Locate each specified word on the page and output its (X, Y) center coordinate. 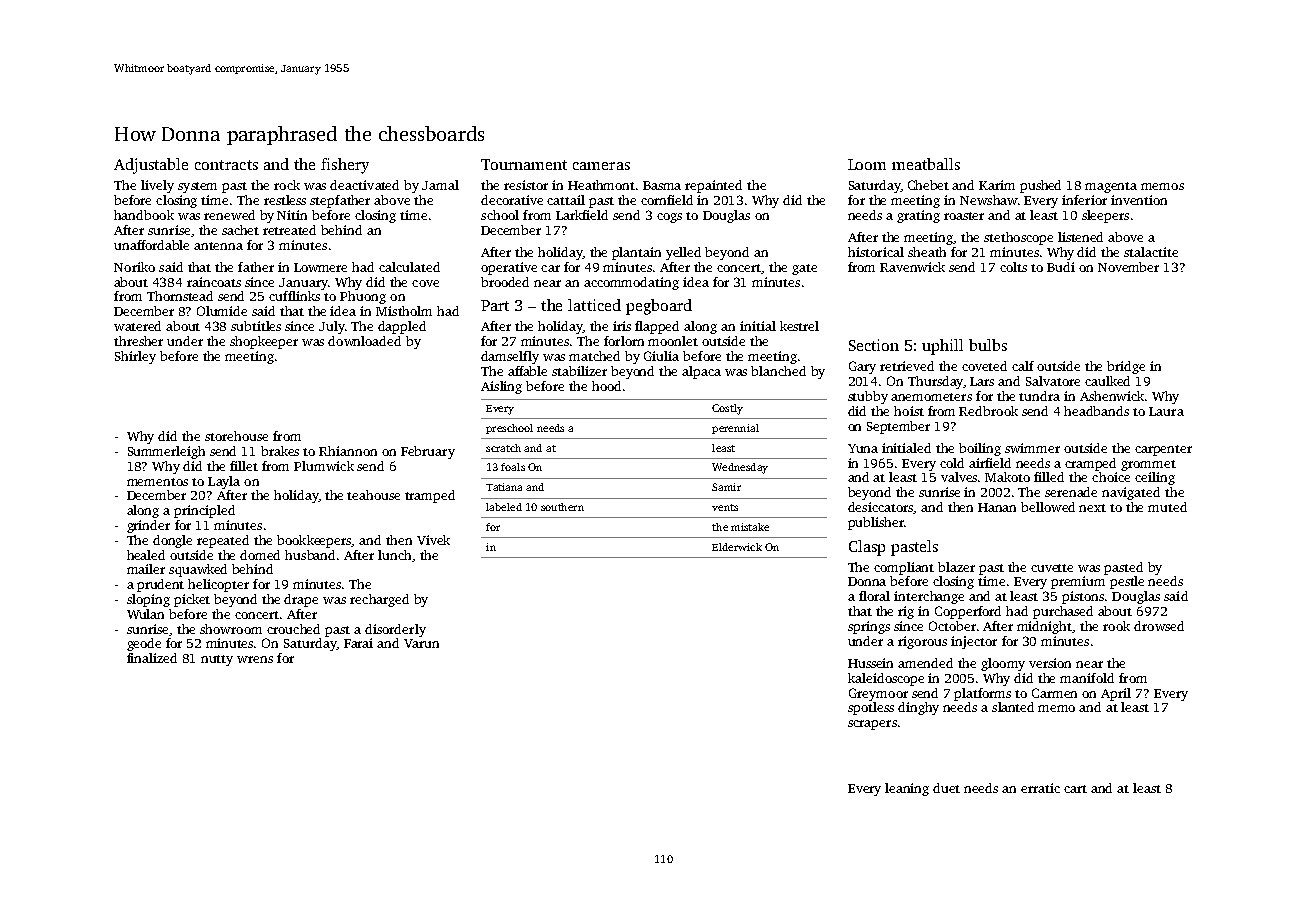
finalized (152, 658)
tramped (430, 496)
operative (509, 268)
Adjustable (151, 166)
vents (725, 507)
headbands (1096, 411)
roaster (964, 216)
